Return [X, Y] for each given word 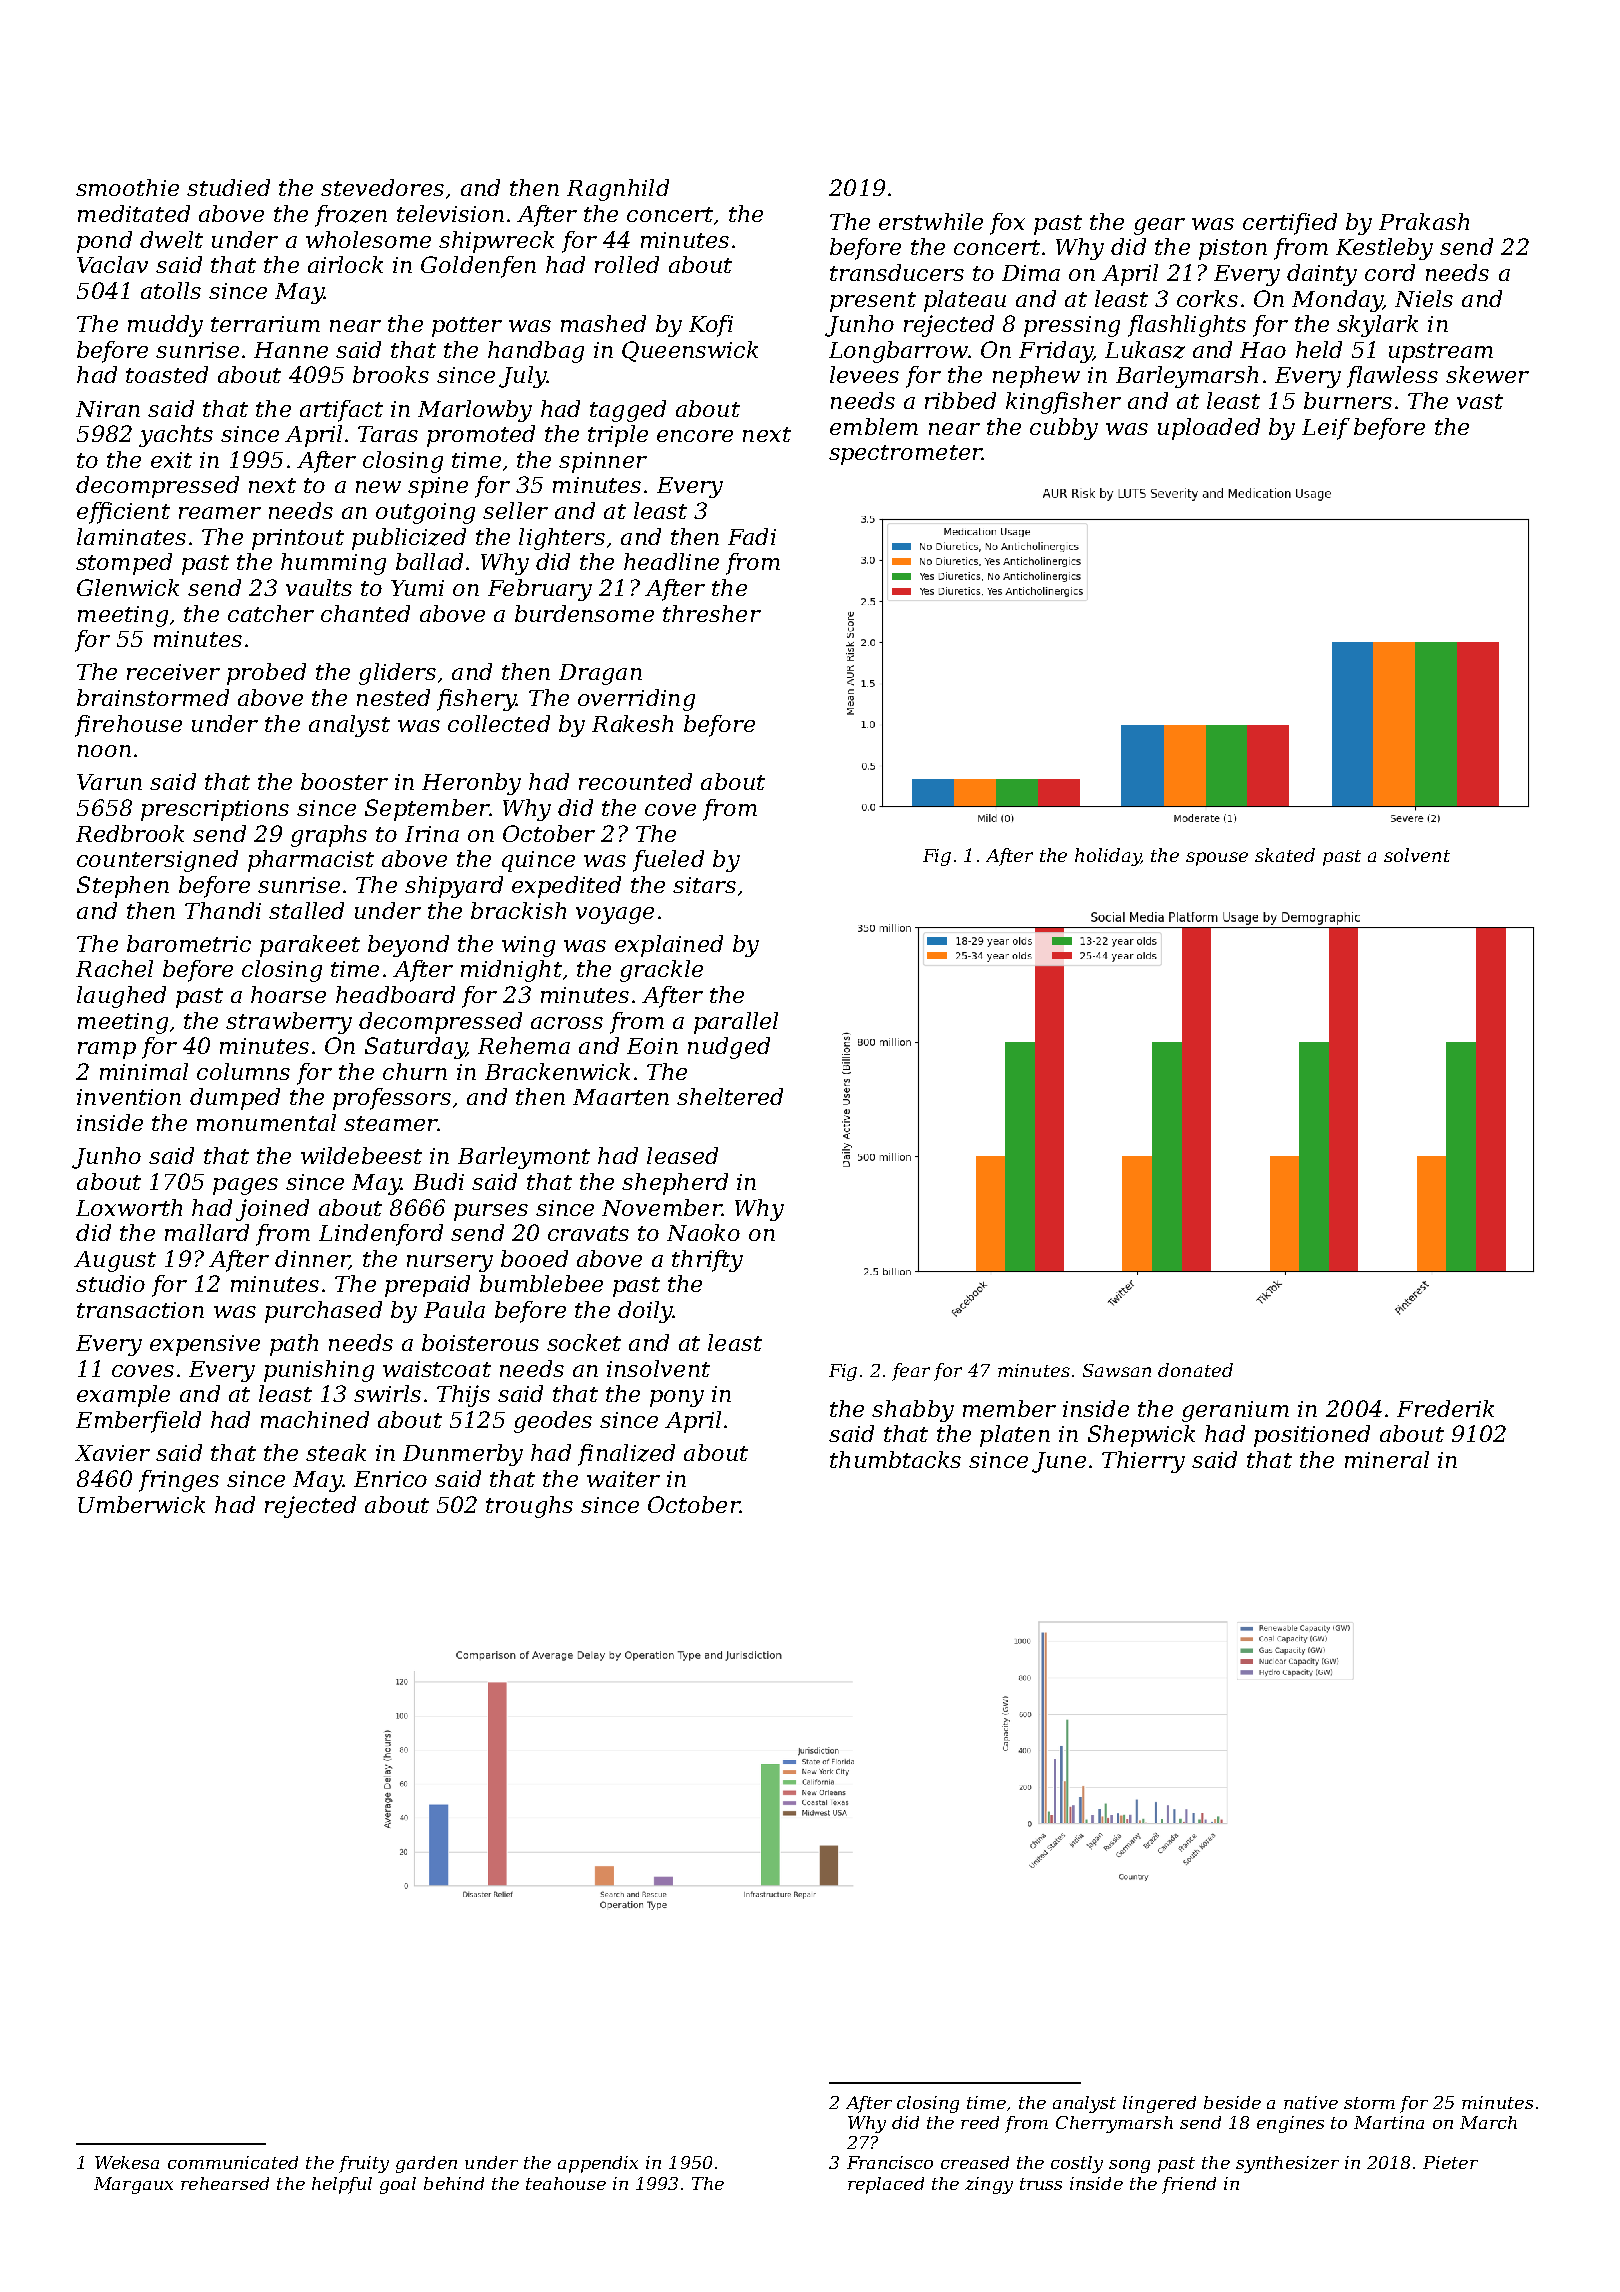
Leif [1326, 429]
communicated [233, 2162]
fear [911, 1372]
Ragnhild [618, 190]
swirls [387, 1393]
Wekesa [127, 2162]
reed [980, 2122]
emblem [874, 426]
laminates [131, 536]
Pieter [1450, 2162]
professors [392, 1099]
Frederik [1445, 1408]
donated [1195, 1370]
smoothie [127, 187]
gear [1159, 226]
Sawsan [1117, 1370]
